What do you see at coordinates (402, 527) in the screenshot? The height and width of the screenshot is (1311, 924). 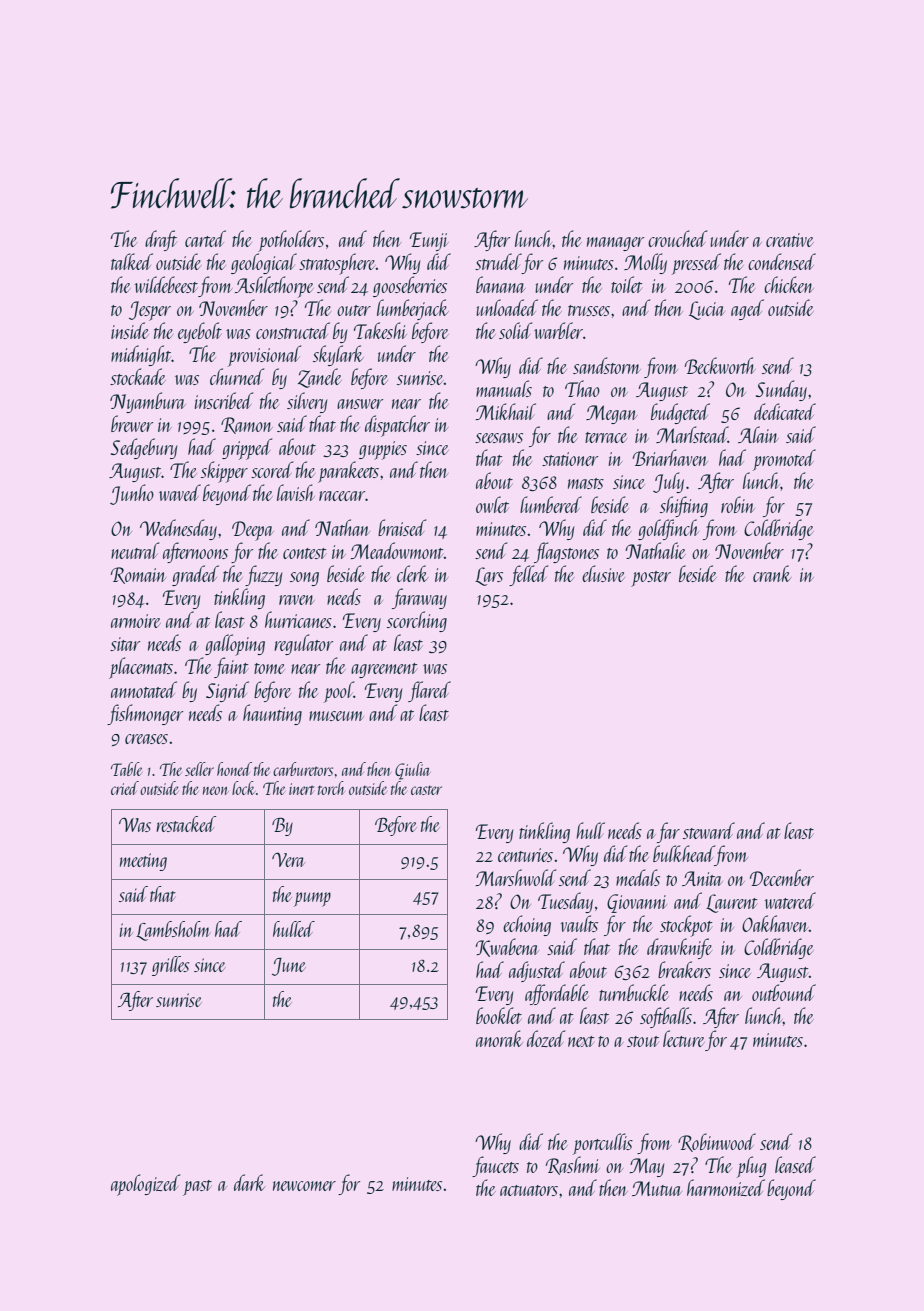 I see `braised` at bounding box center [402, 527].
